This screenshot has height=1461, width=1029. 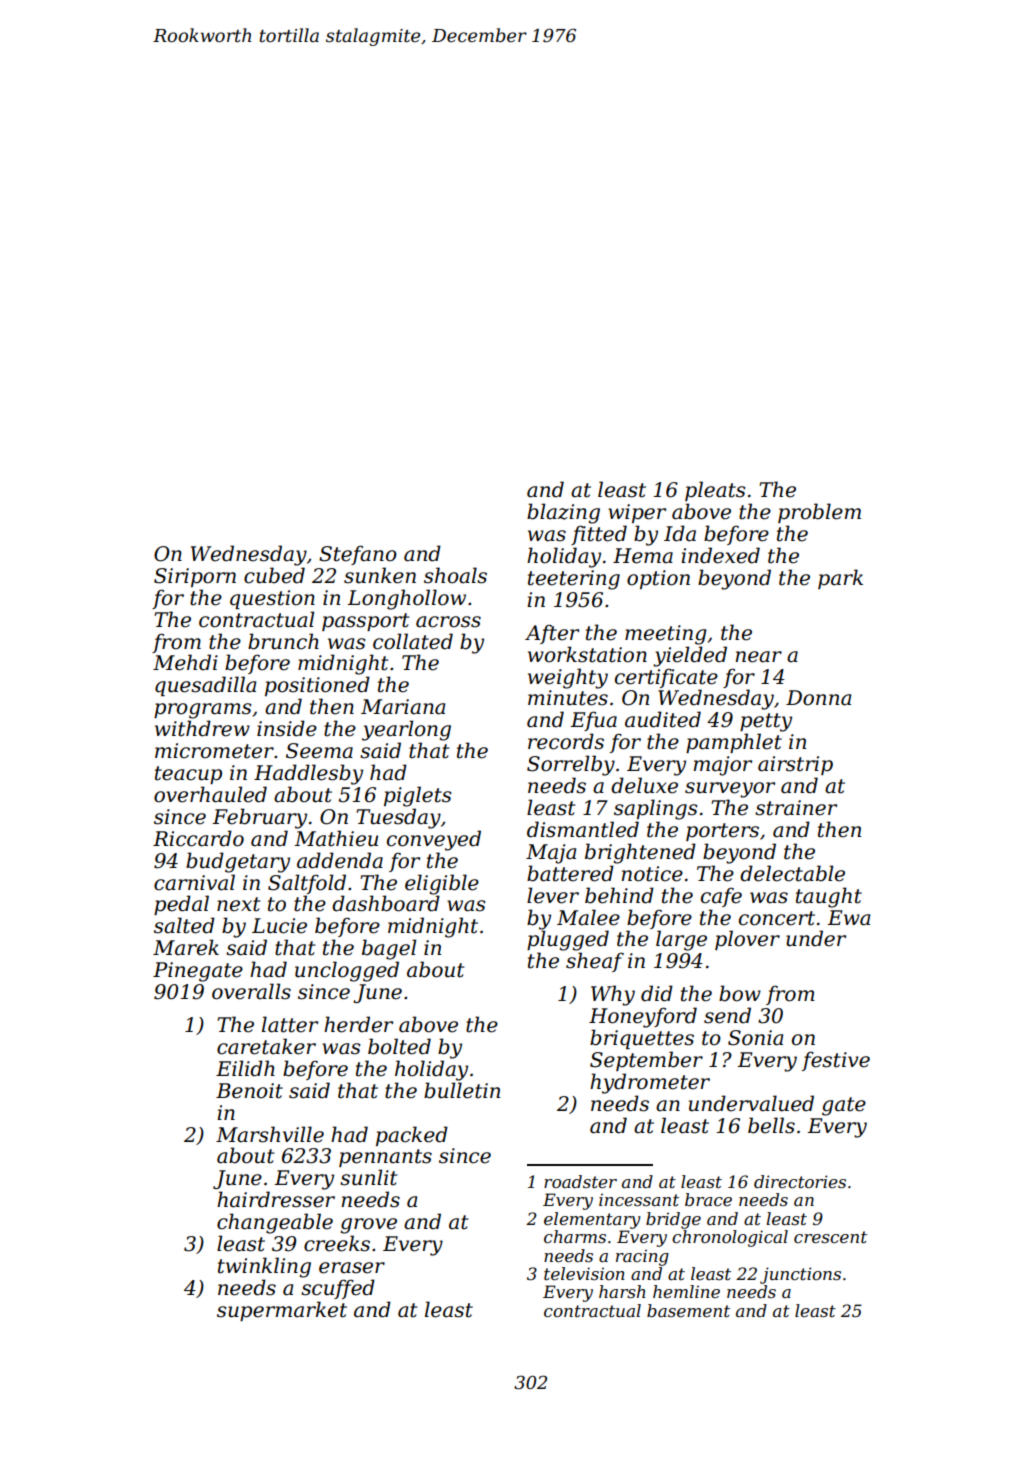 What do you see at coordinates (622, 1291) in the screenshot?
I see `harsh` at bounding box center [622, 1291].
